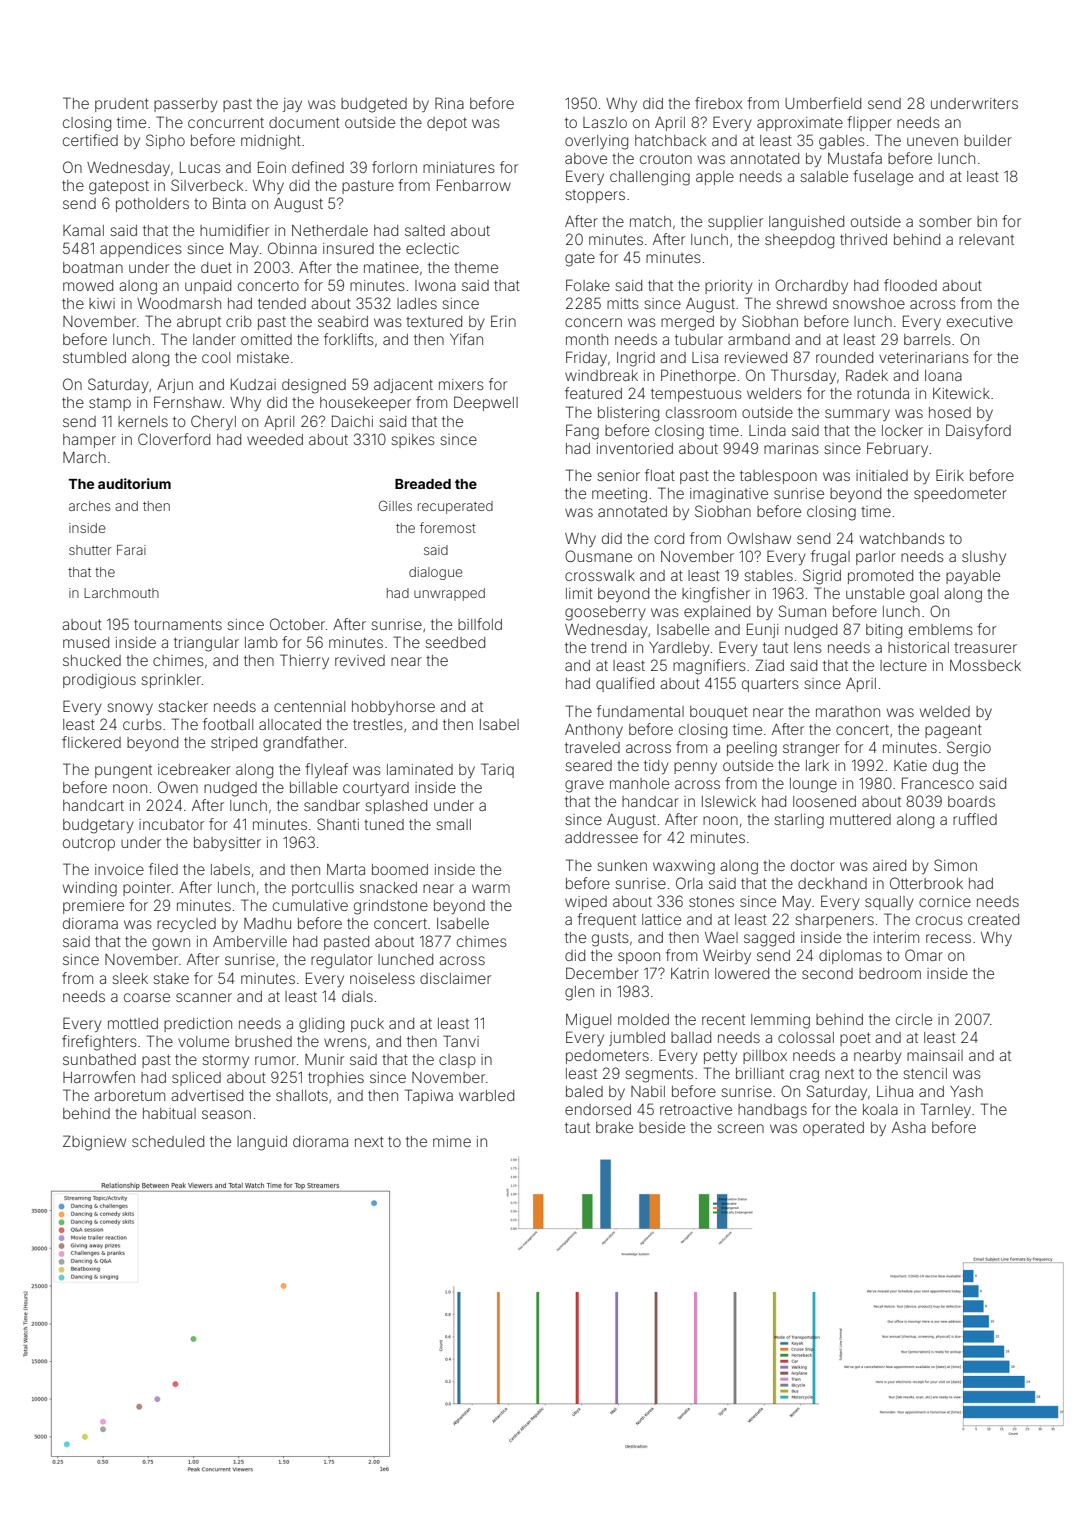 Image resolution: width=1085 pixels, height=1534 pixels. Describe the element at coordinates (823, 103) in the screenshot. I see `Umberfield` at that location.
